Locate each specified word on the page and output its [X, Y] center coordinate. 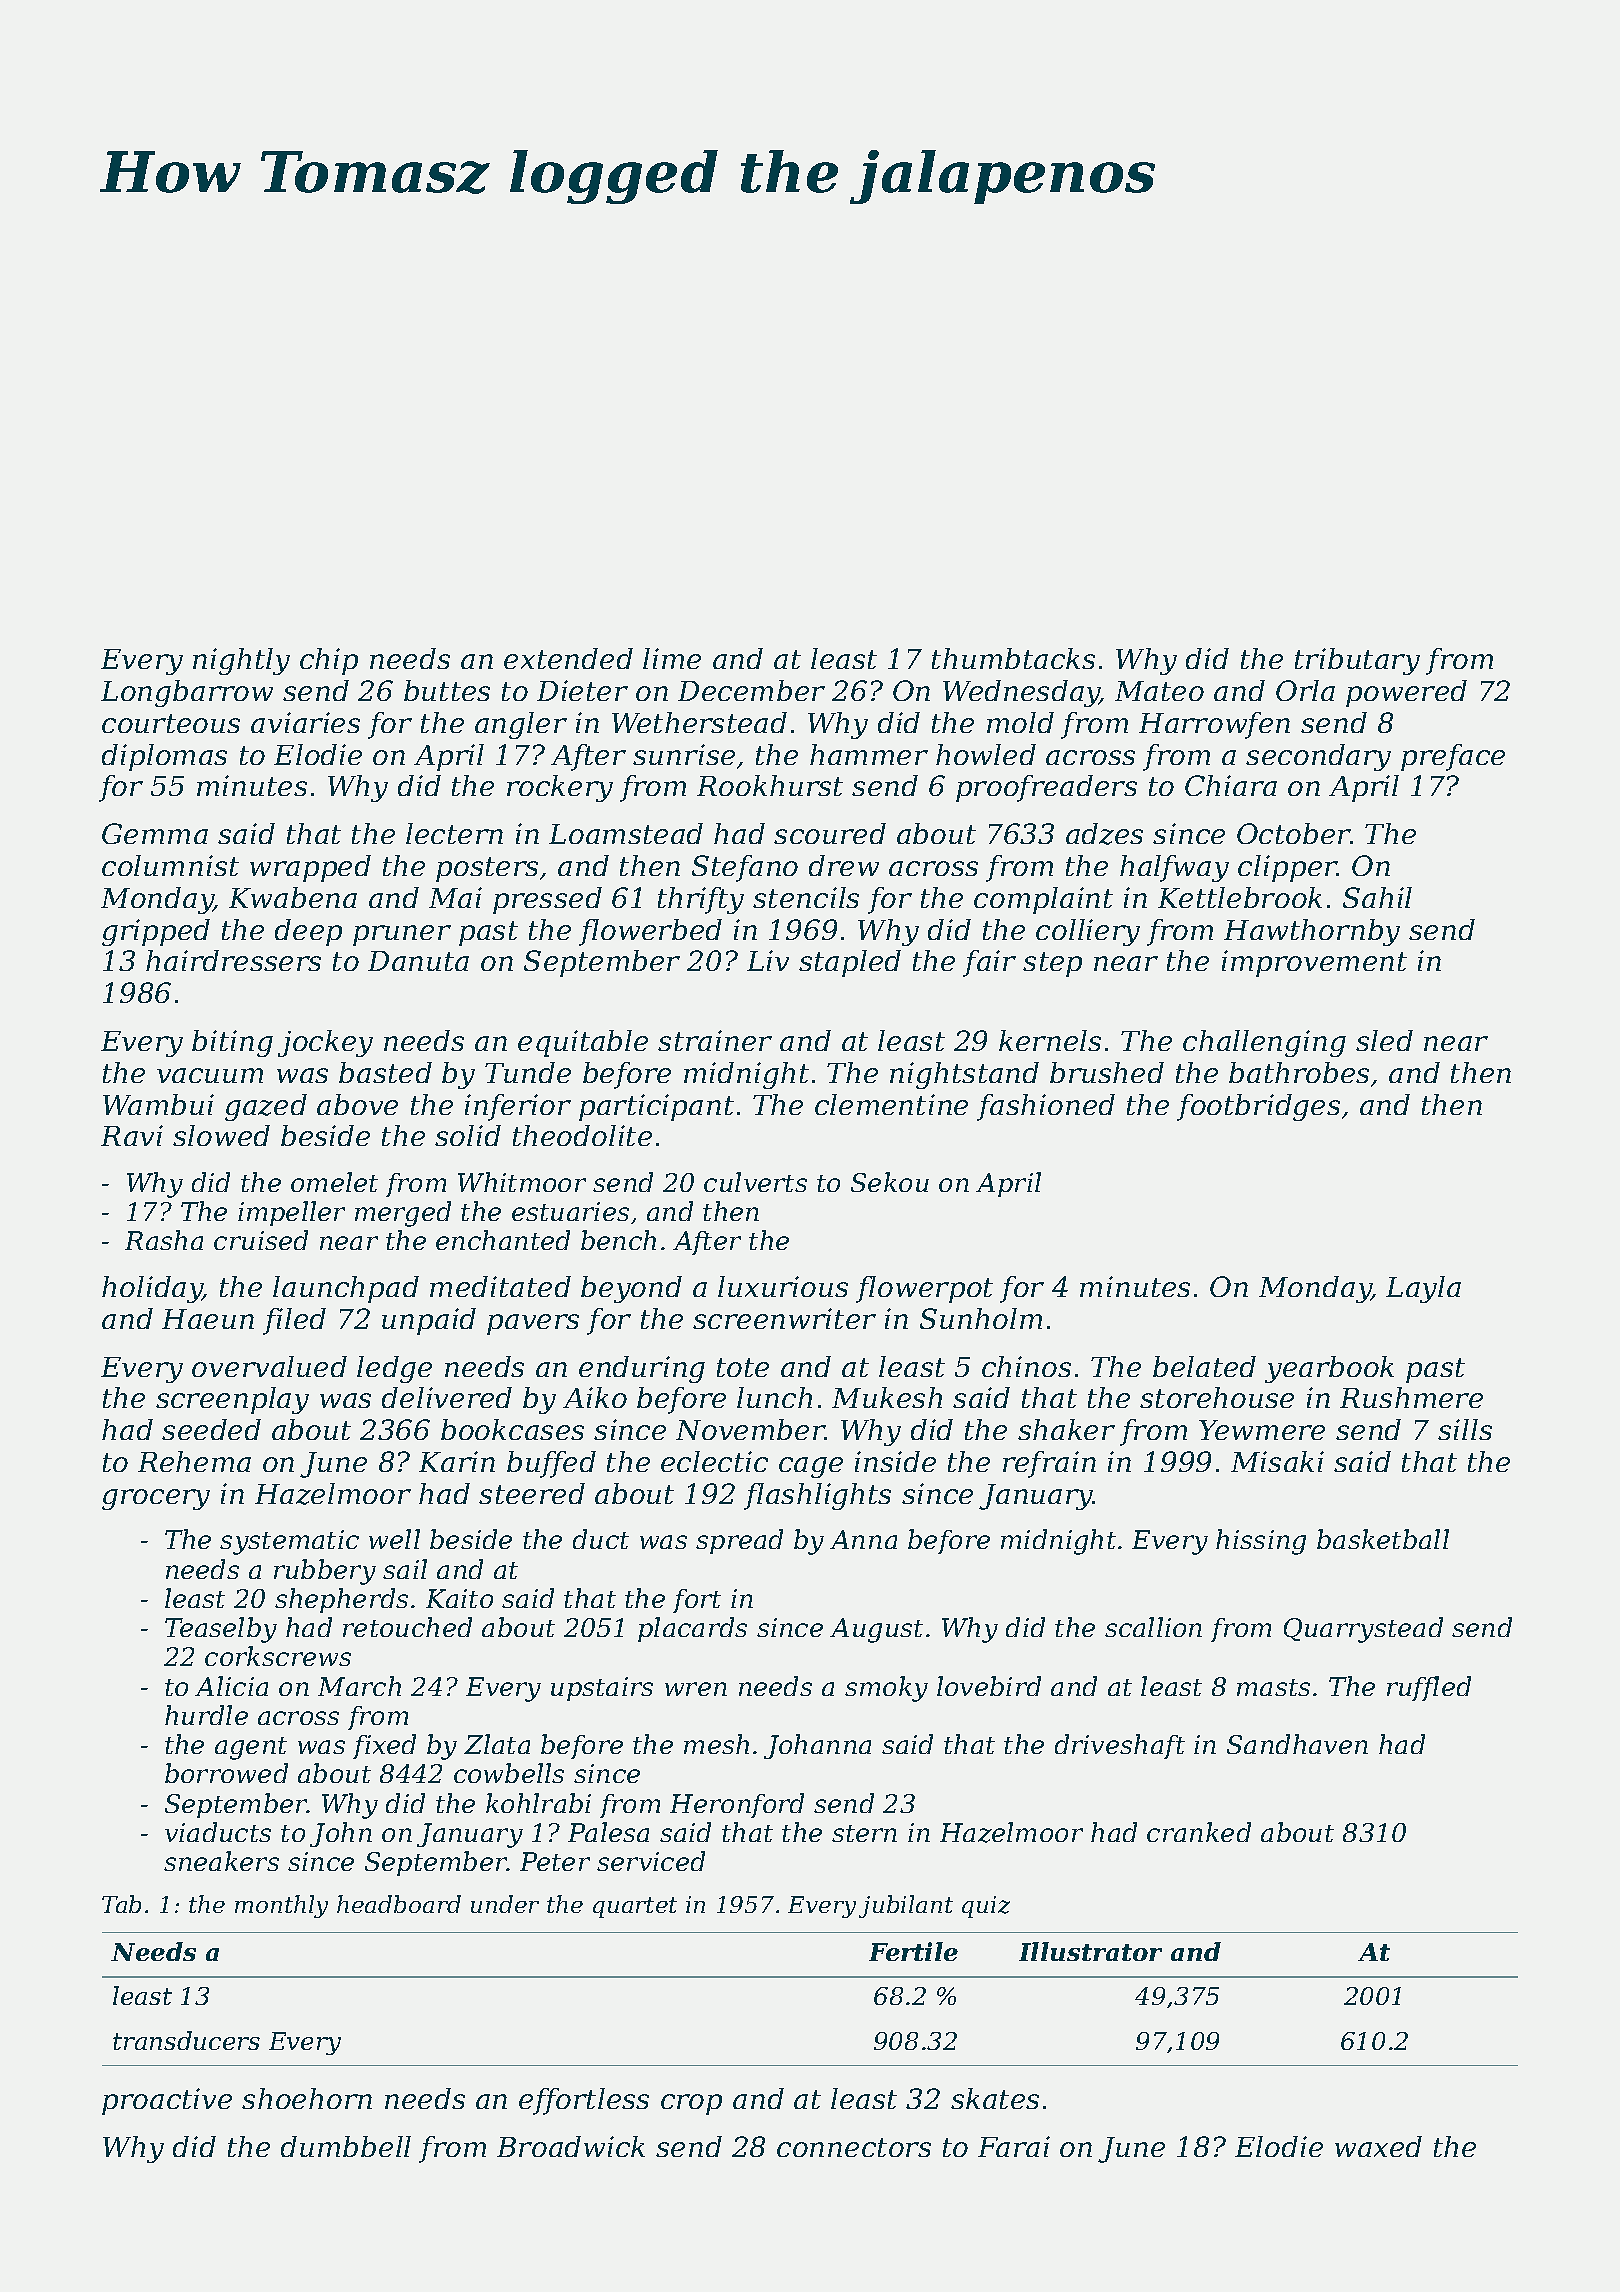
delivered [447, 1397]
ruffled [1429, 1688]
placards [692, 1629]
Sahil [1377, 897]
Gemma [155, 833]
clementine [891, 1104]
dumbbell [346, 2146]
